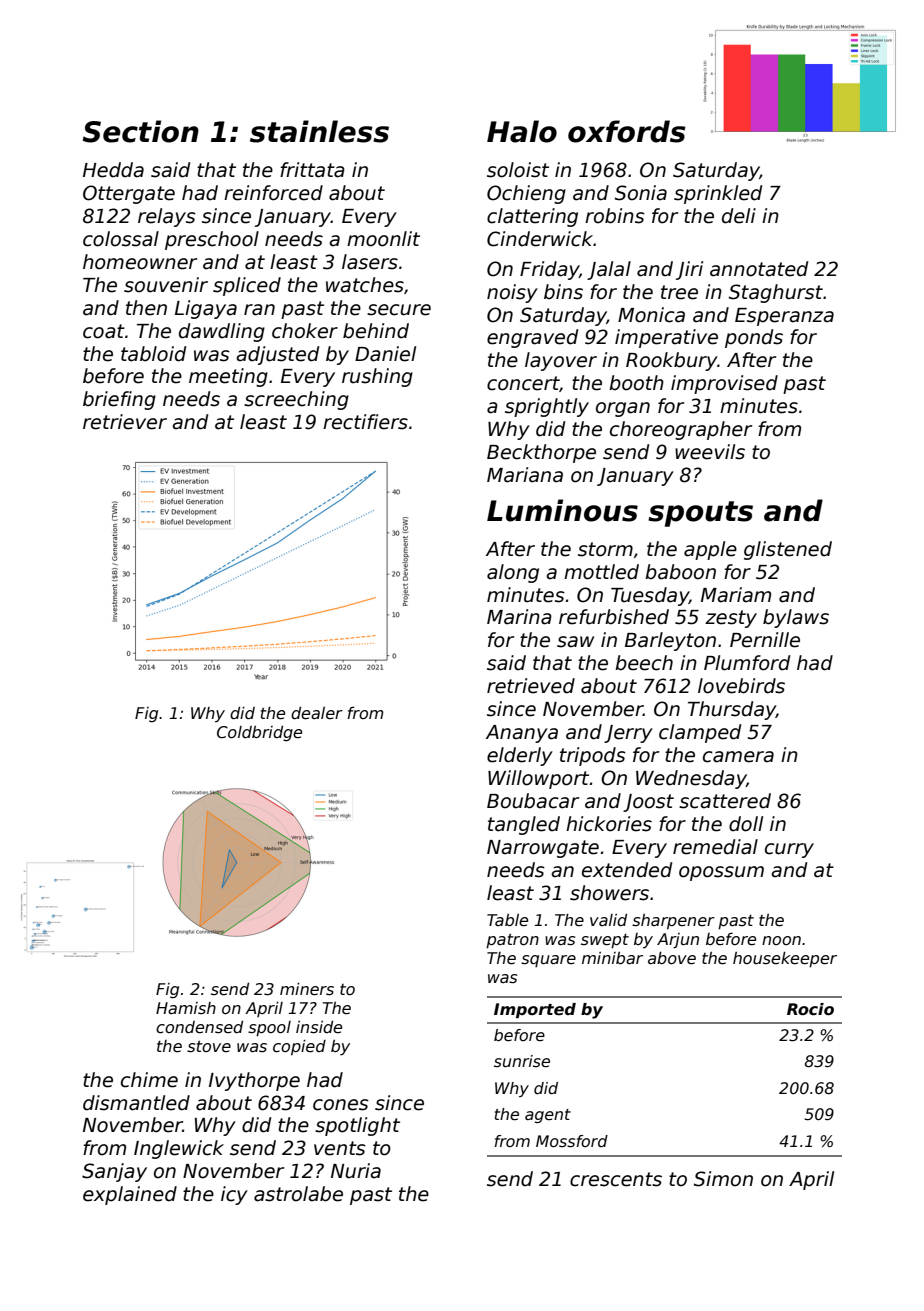 The image size is (924, 1311). What do you see at coordinates (254, 1081) in the screenshot?
I see `Ivythorpe` at bounding box center [254, 1081].
